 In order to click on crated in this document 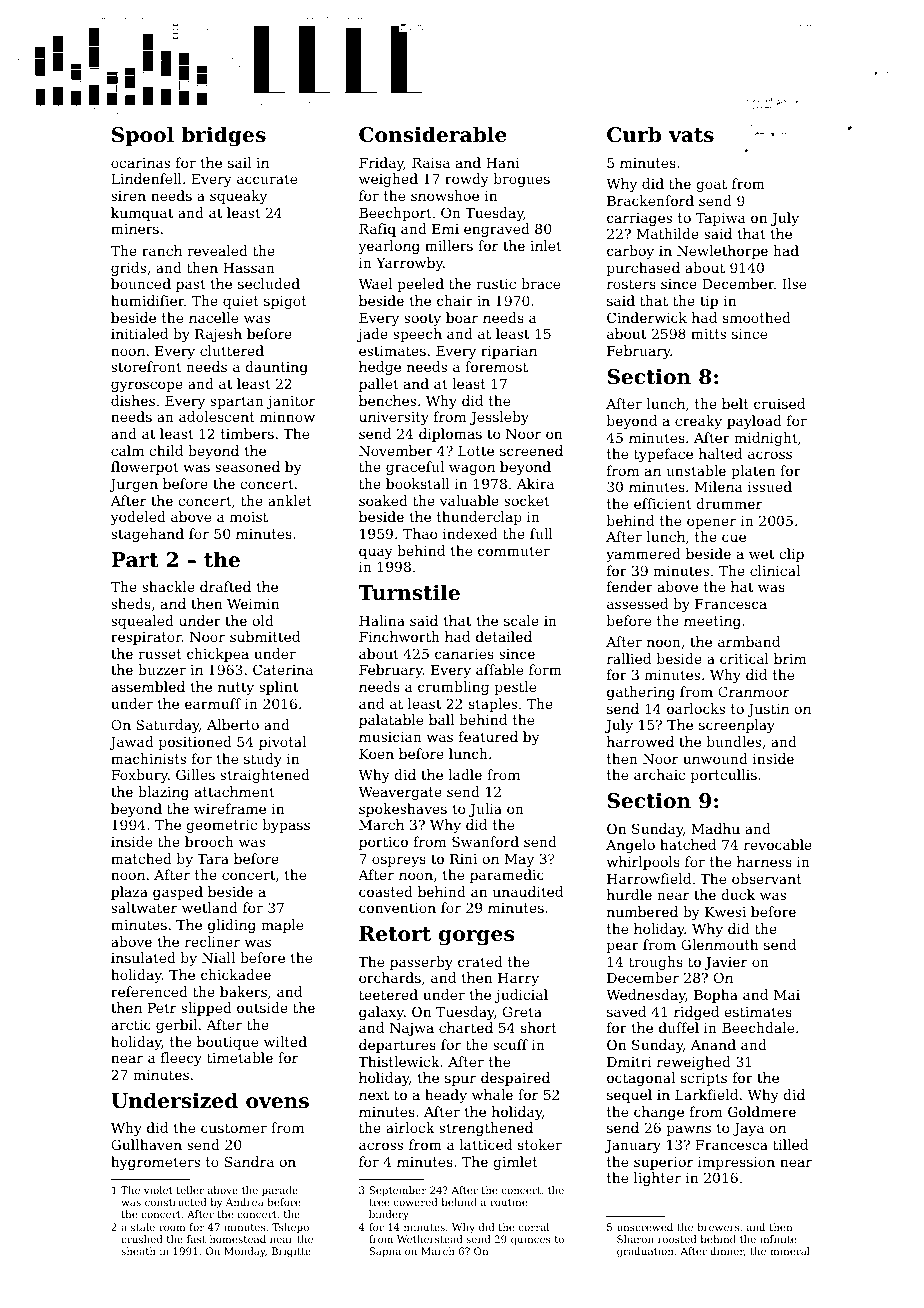, I will do `click(480, 961)`.
